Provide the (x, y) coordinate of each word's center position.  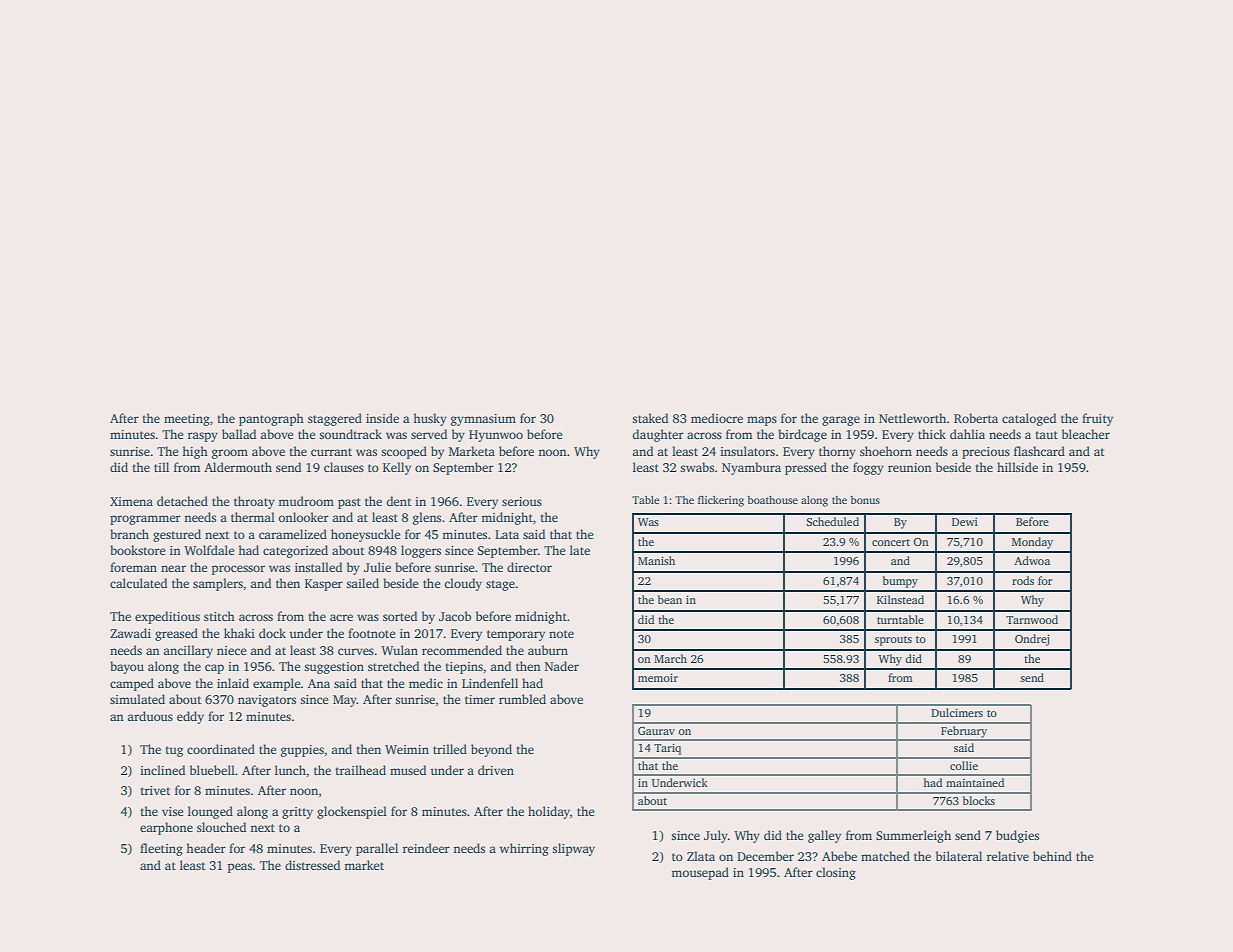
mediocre (717, 418)
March (670, 658)
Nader (562, 666)
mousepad (700, 873)
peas (240, 868)
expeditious (167, 617)
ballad (239, 434)
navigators (267, 701)
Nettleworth (912, 418)
